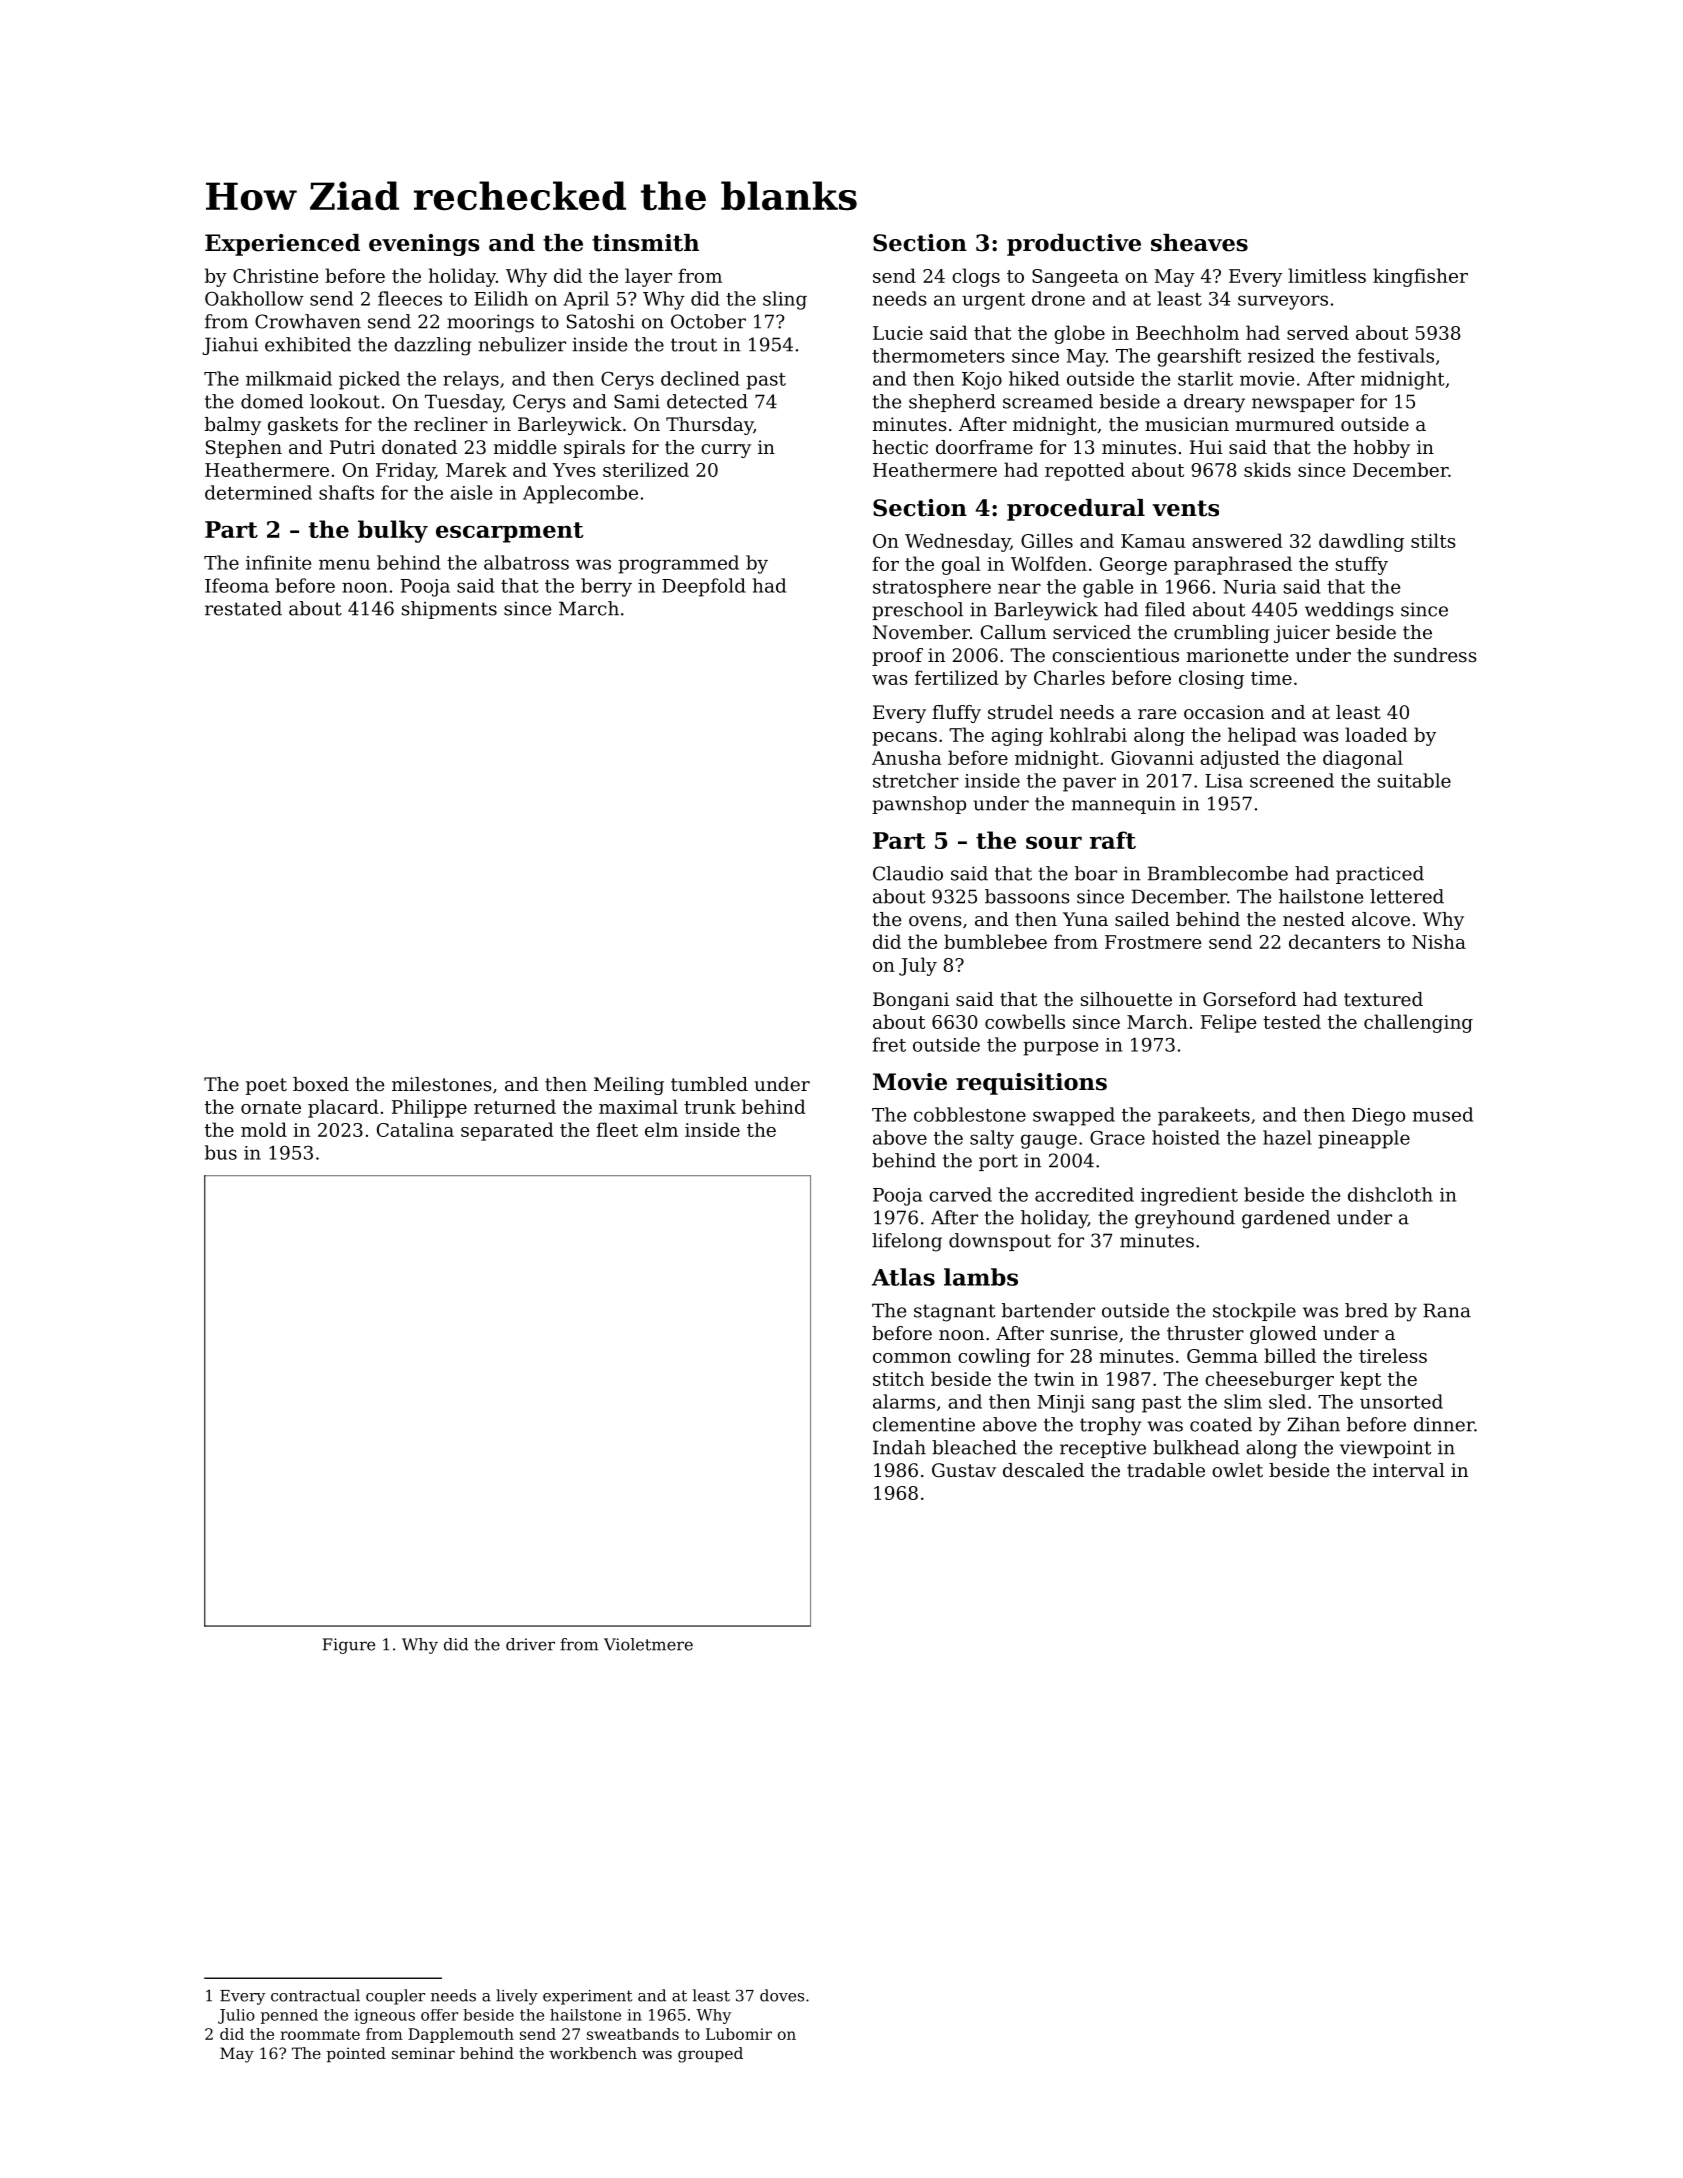  Describe the element at coordinates (782, 1995) in the page. I see `doves` at that location.
